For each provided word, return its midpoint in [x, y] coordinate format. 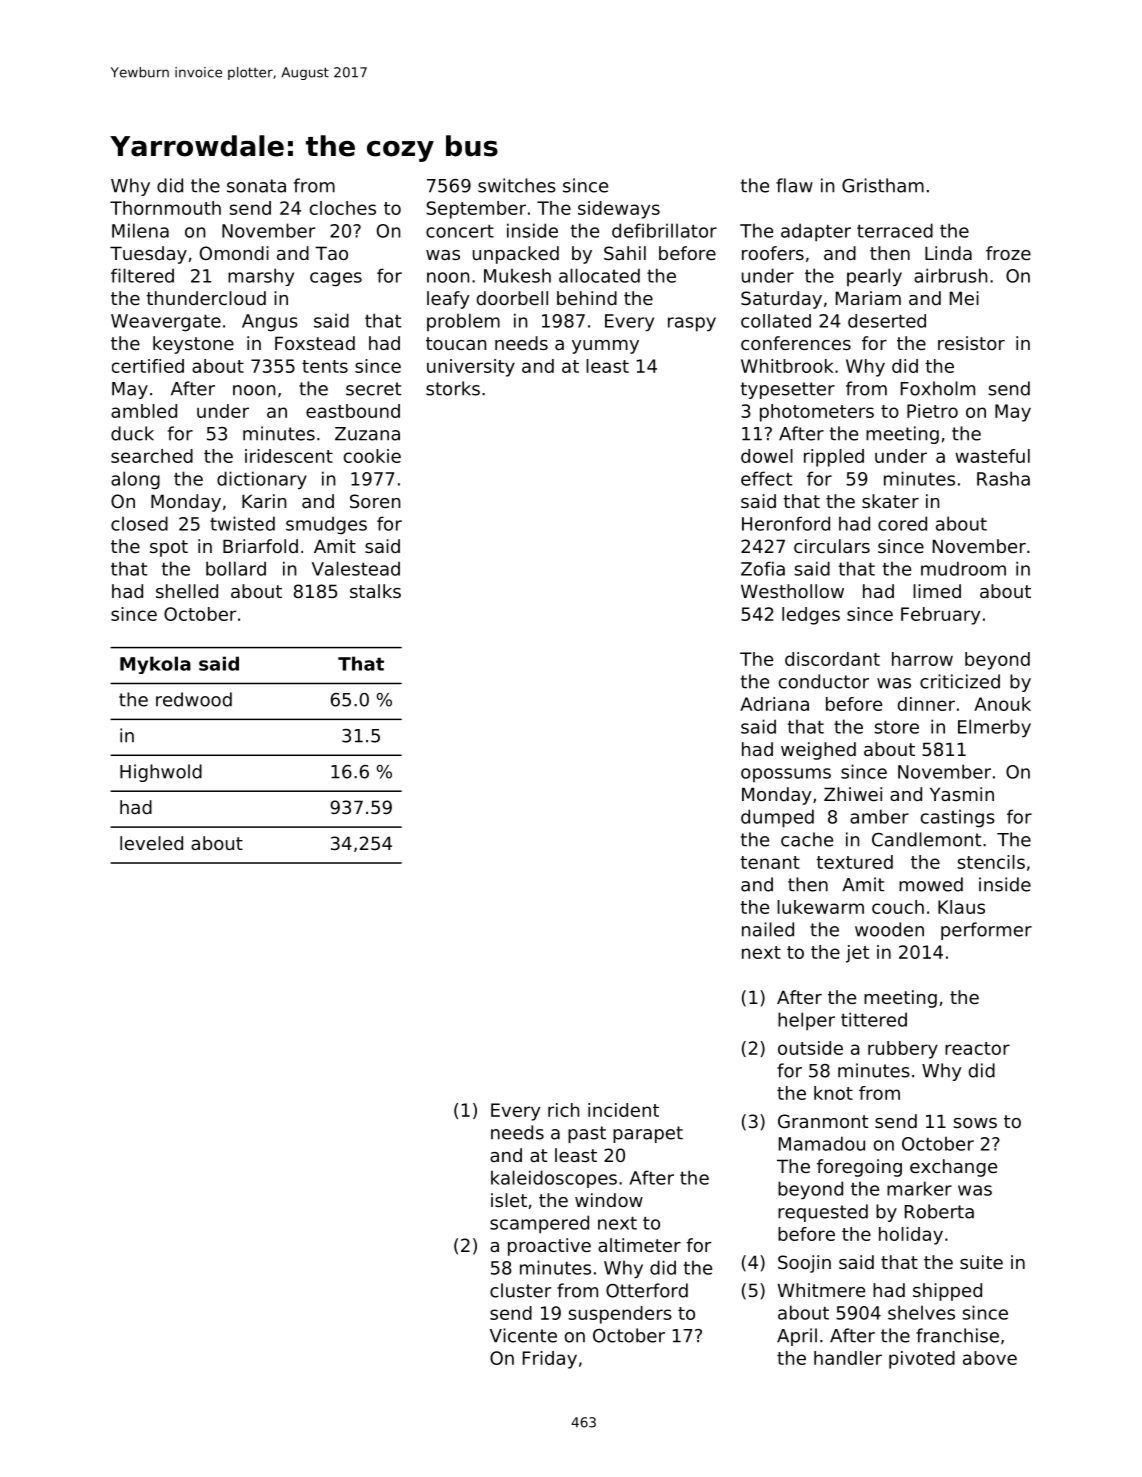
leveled [151, 843]
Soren [375, 501]
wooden [889, 929]
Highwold [161, 773]
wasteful [992, 456]
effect [766, 478]
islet [509, 1200]
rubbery [903, 1050]
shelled [187, 591]
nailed [768, 929]
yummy [605, 347]
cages [336, 279]
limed [937, 591]
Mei [964, 298]
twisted [242, 523]
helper [806, 1021]
